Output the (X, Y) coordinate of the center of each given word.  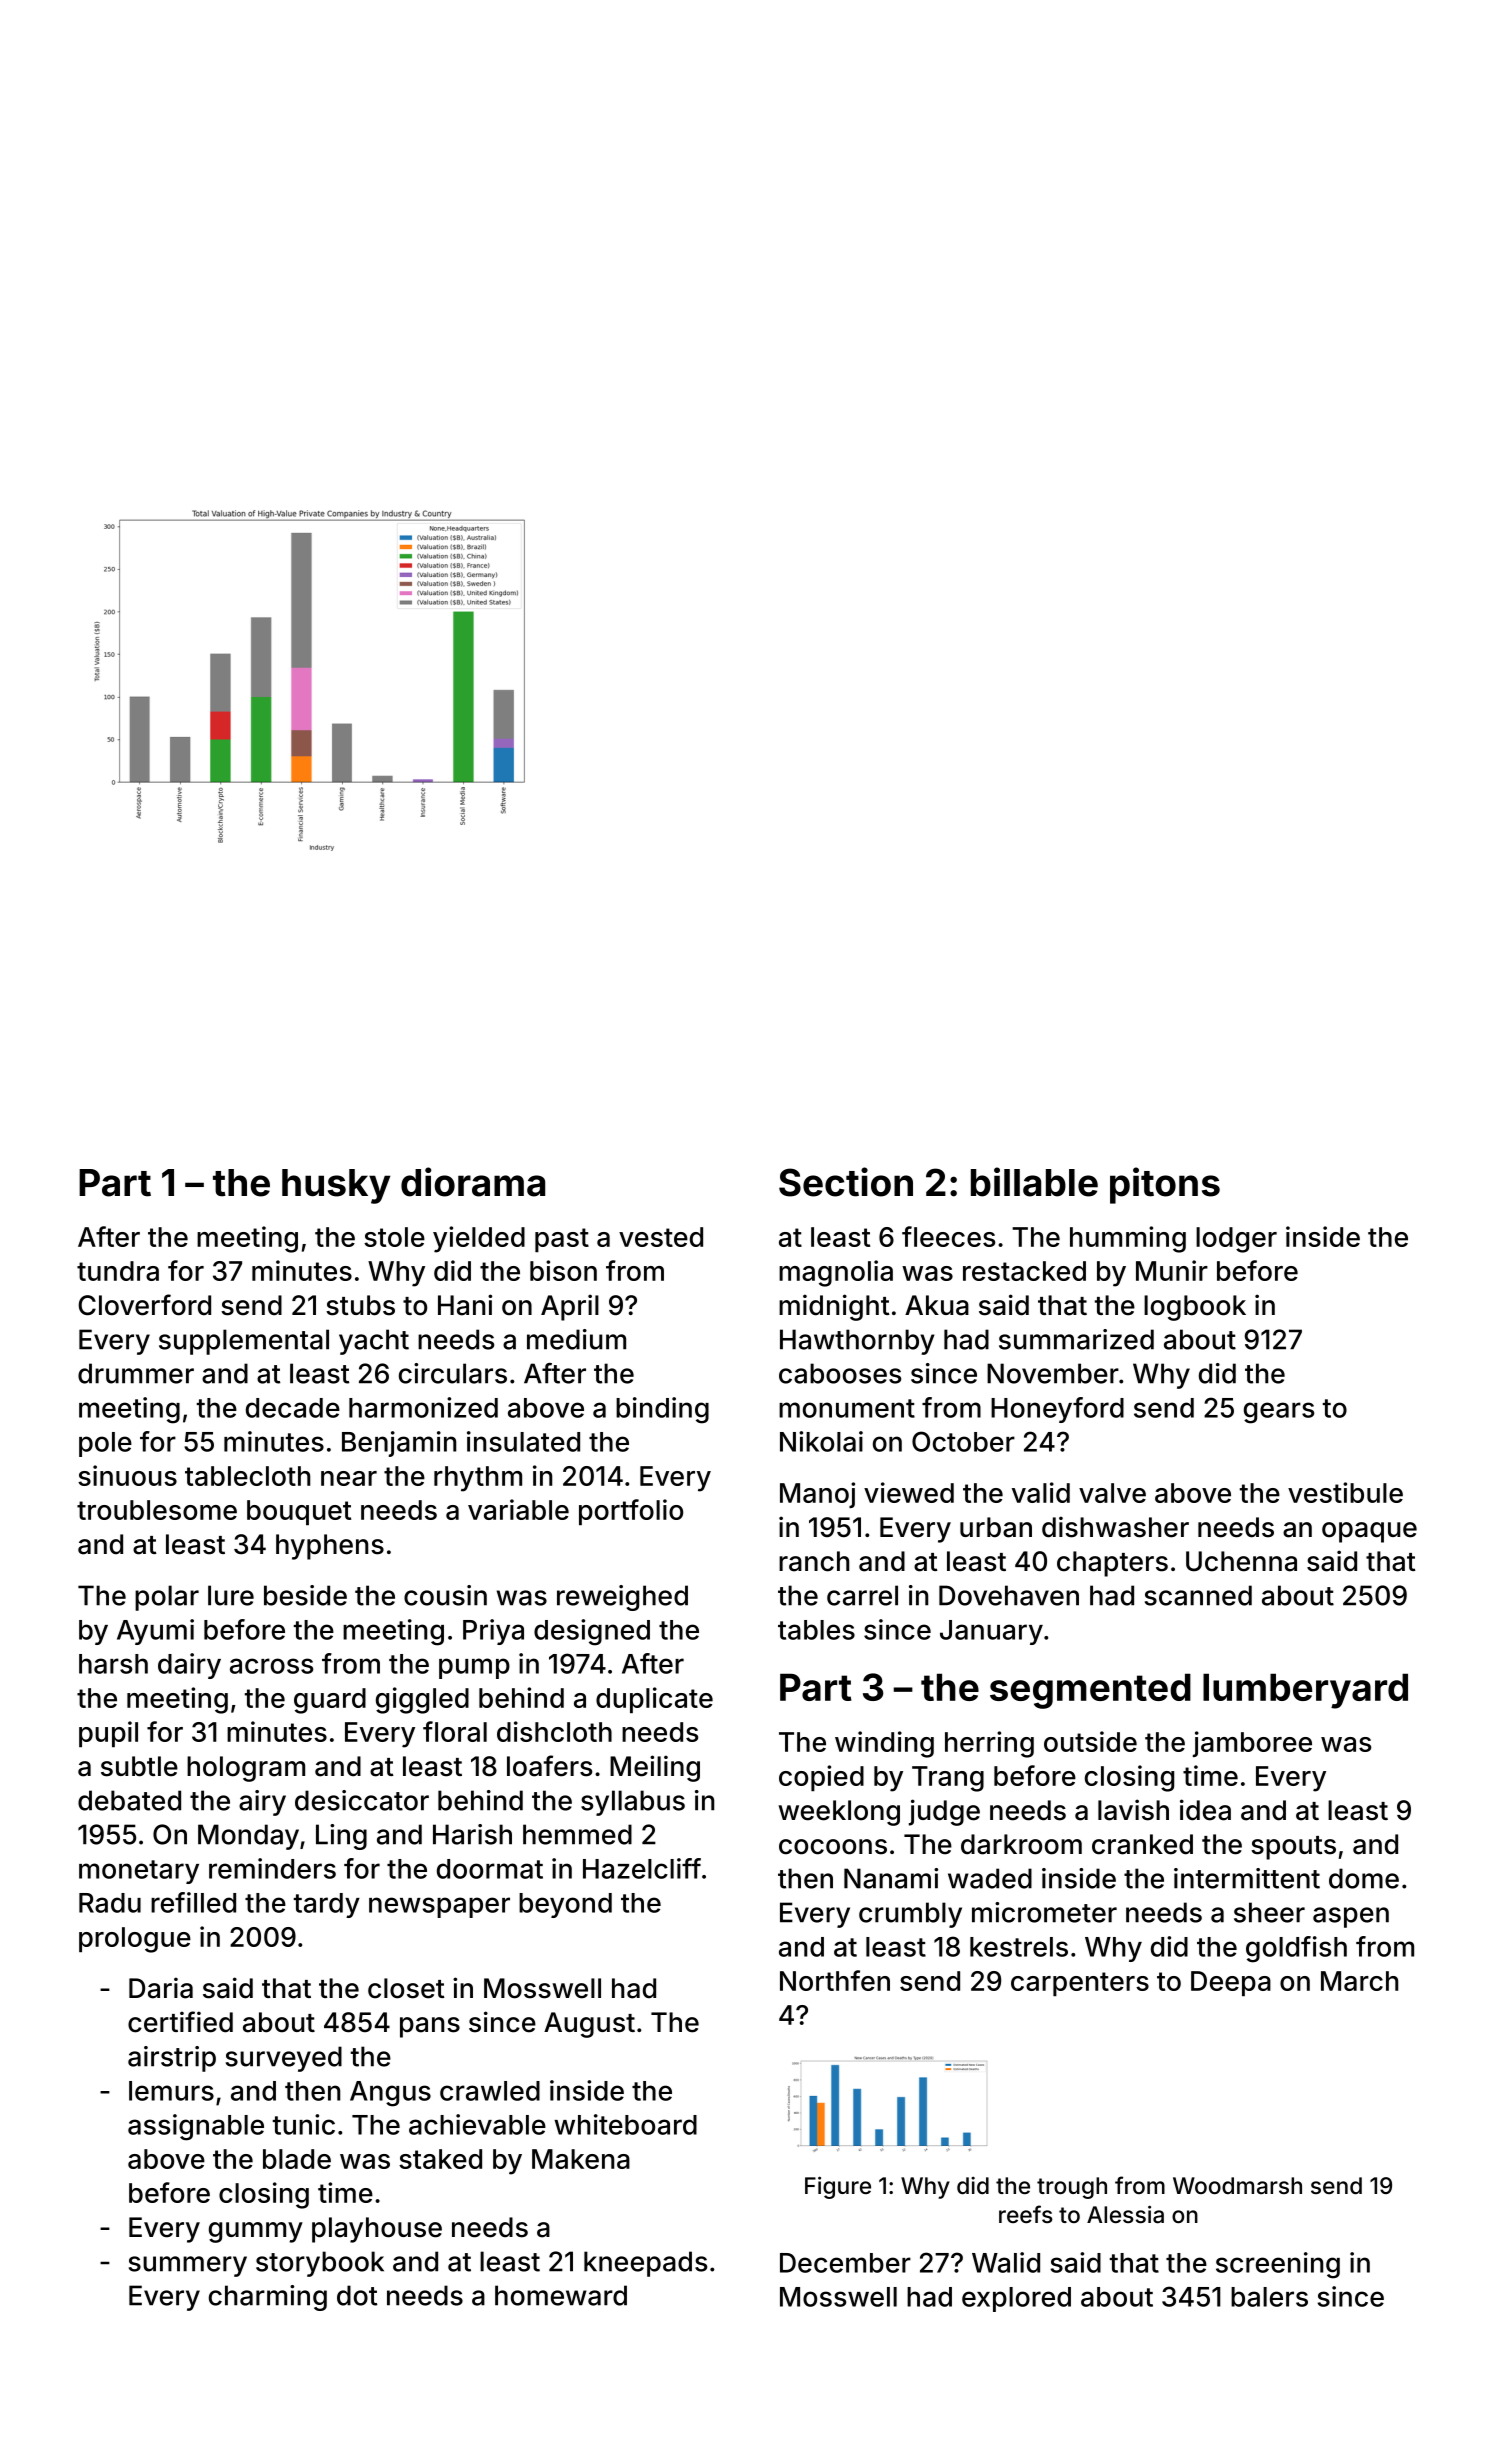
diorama (473, 1182)
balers (1269, 2297)
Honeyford (1057, 1410)
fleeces (948, 1236)
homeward (561, 2295)
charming (268, 2298)
